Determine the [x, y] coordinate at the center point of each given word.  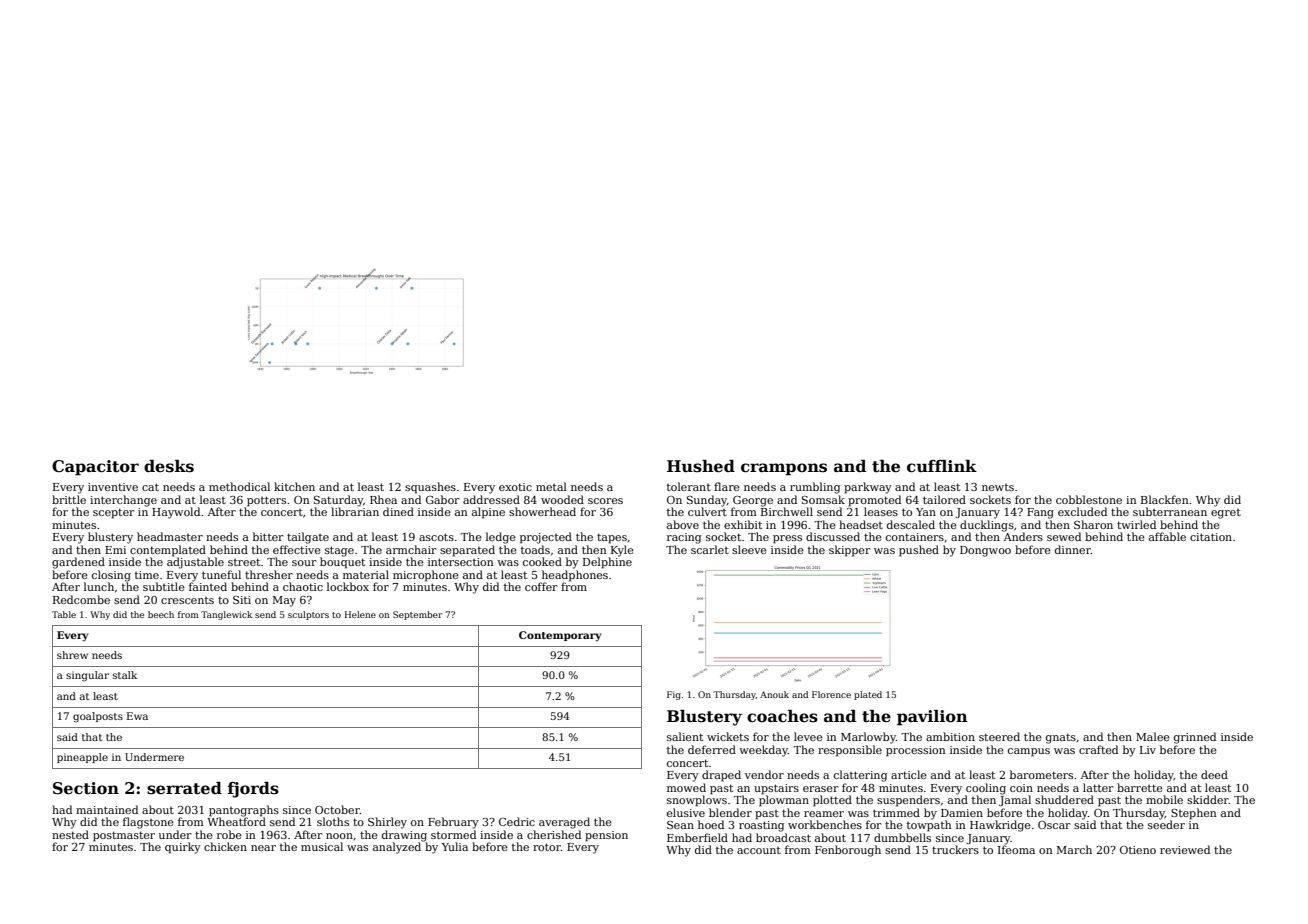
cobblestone [1089, 499]
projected [546, 538]
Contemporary [560, 636]
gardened [78, 563]
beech [161, 614]
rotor [547, 847]
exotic [515, 487]
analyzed [397, 848]
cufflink [942, 466]
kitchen [294, 486]
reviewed [1185, 849]
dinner [1073, 549]
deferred [712, 749]
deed [1214, 774]
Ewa [137, 716]
